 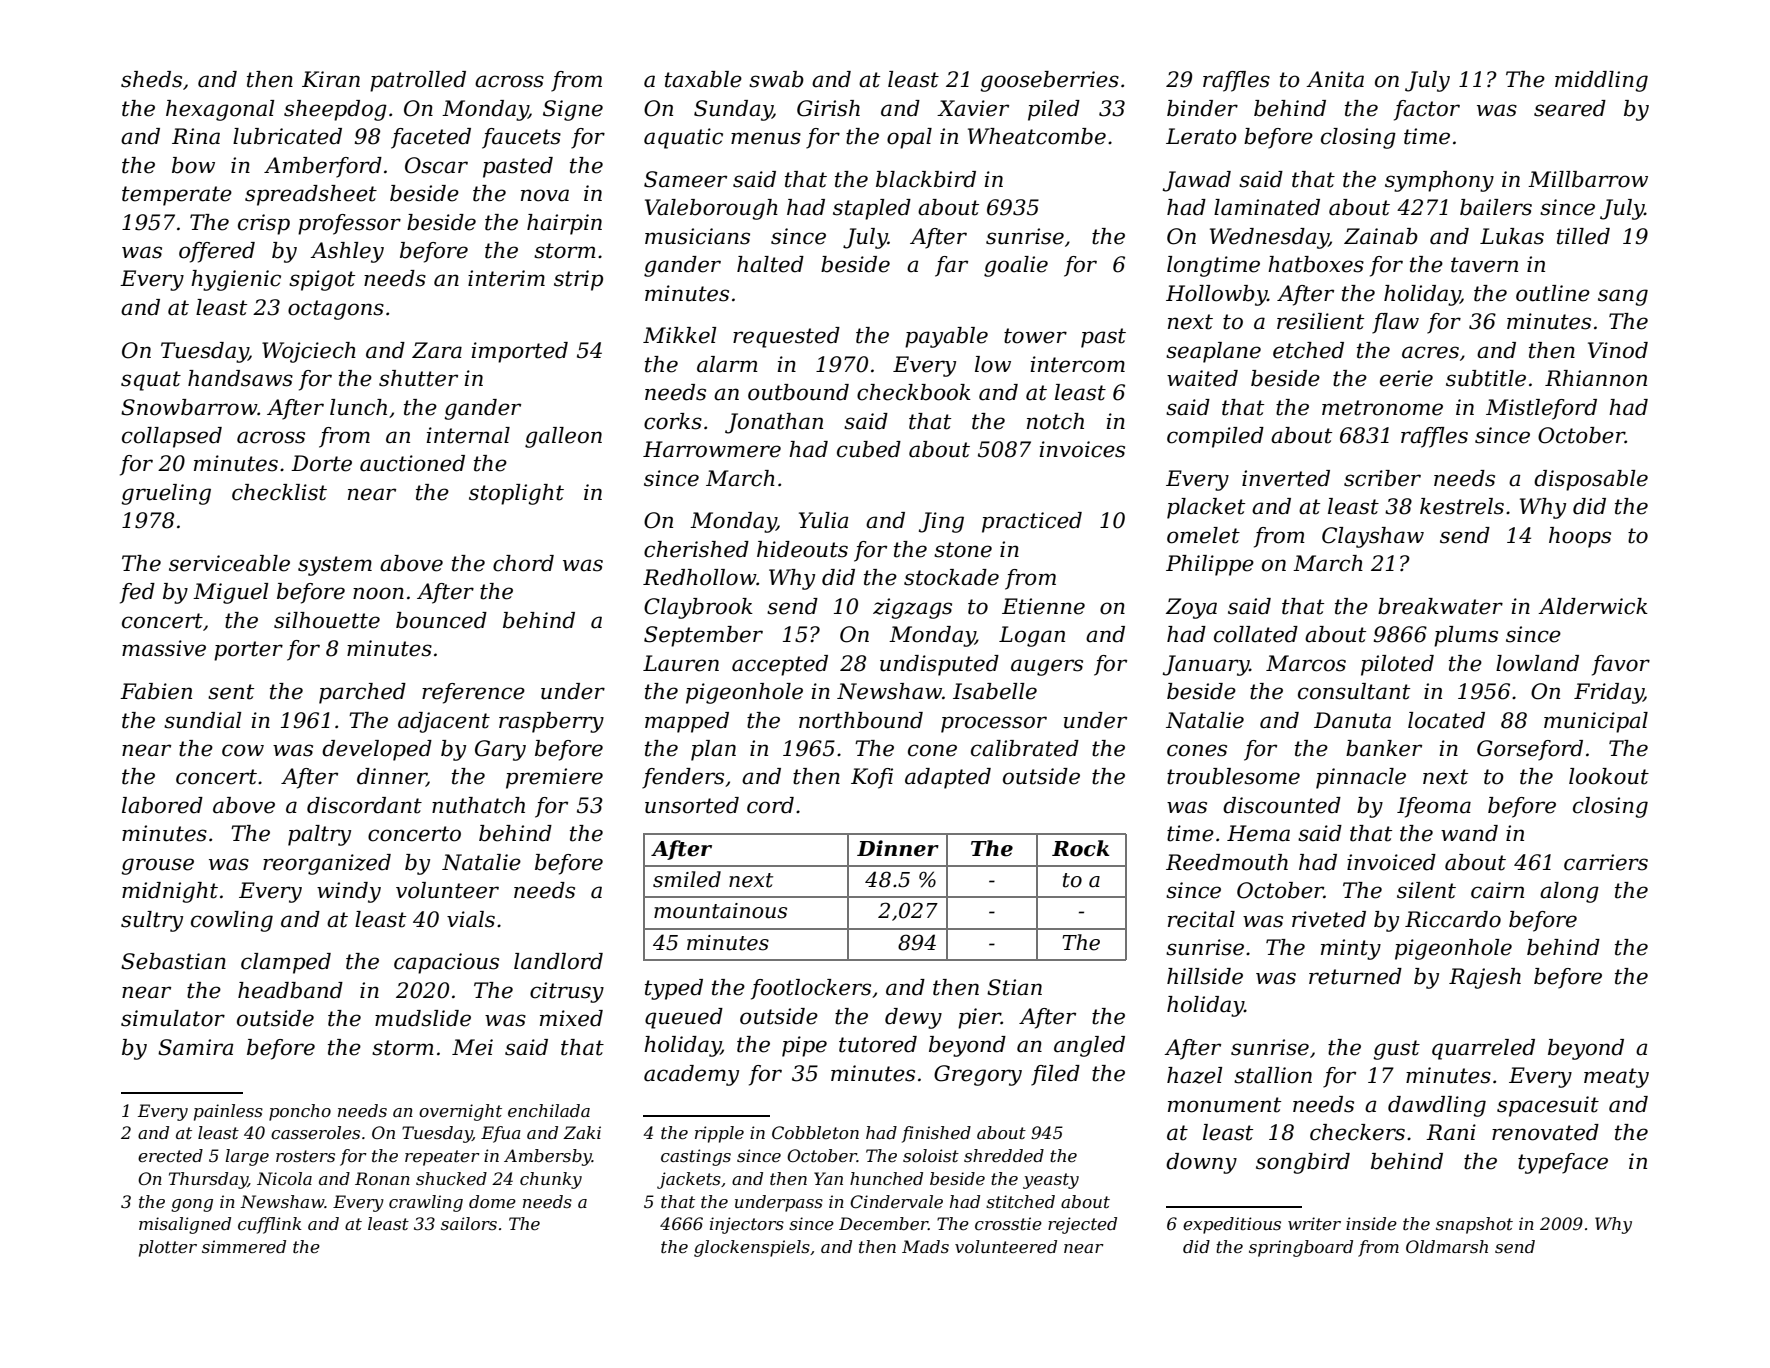 I want to click on handsaws, so click(x=240, y=378).
